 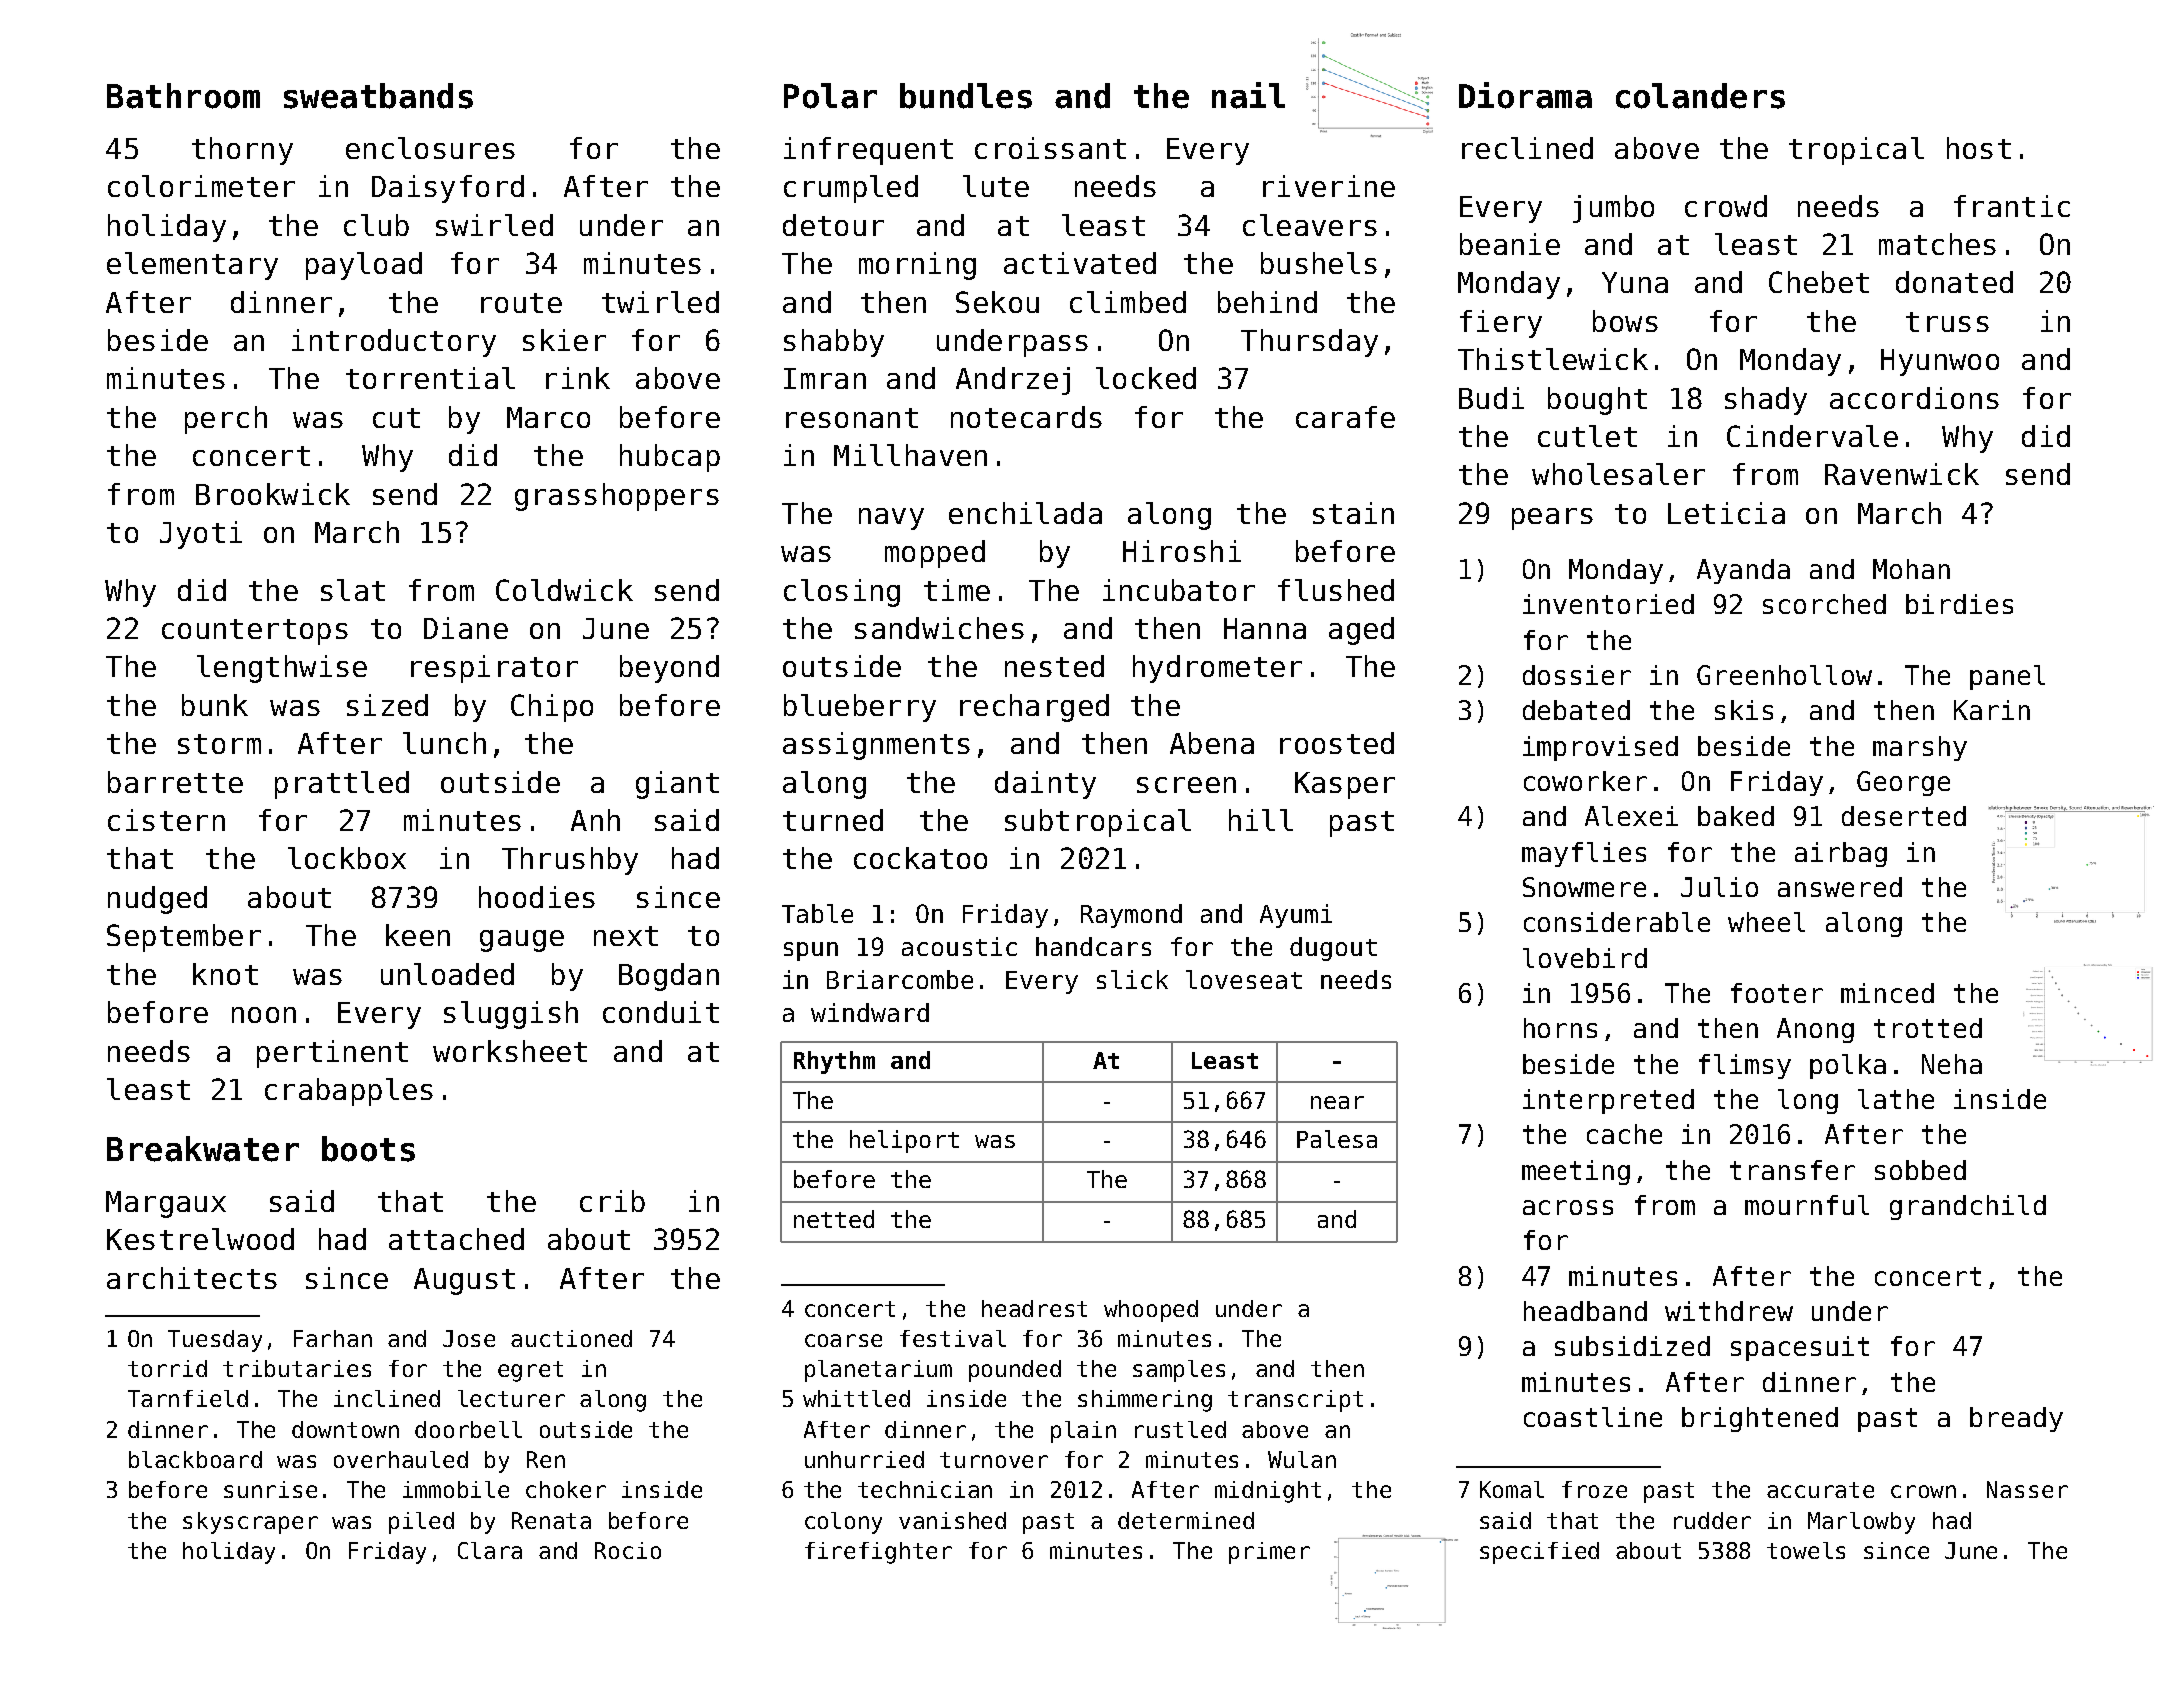 I want to click on carafe, so click(x=1345, y=417).
